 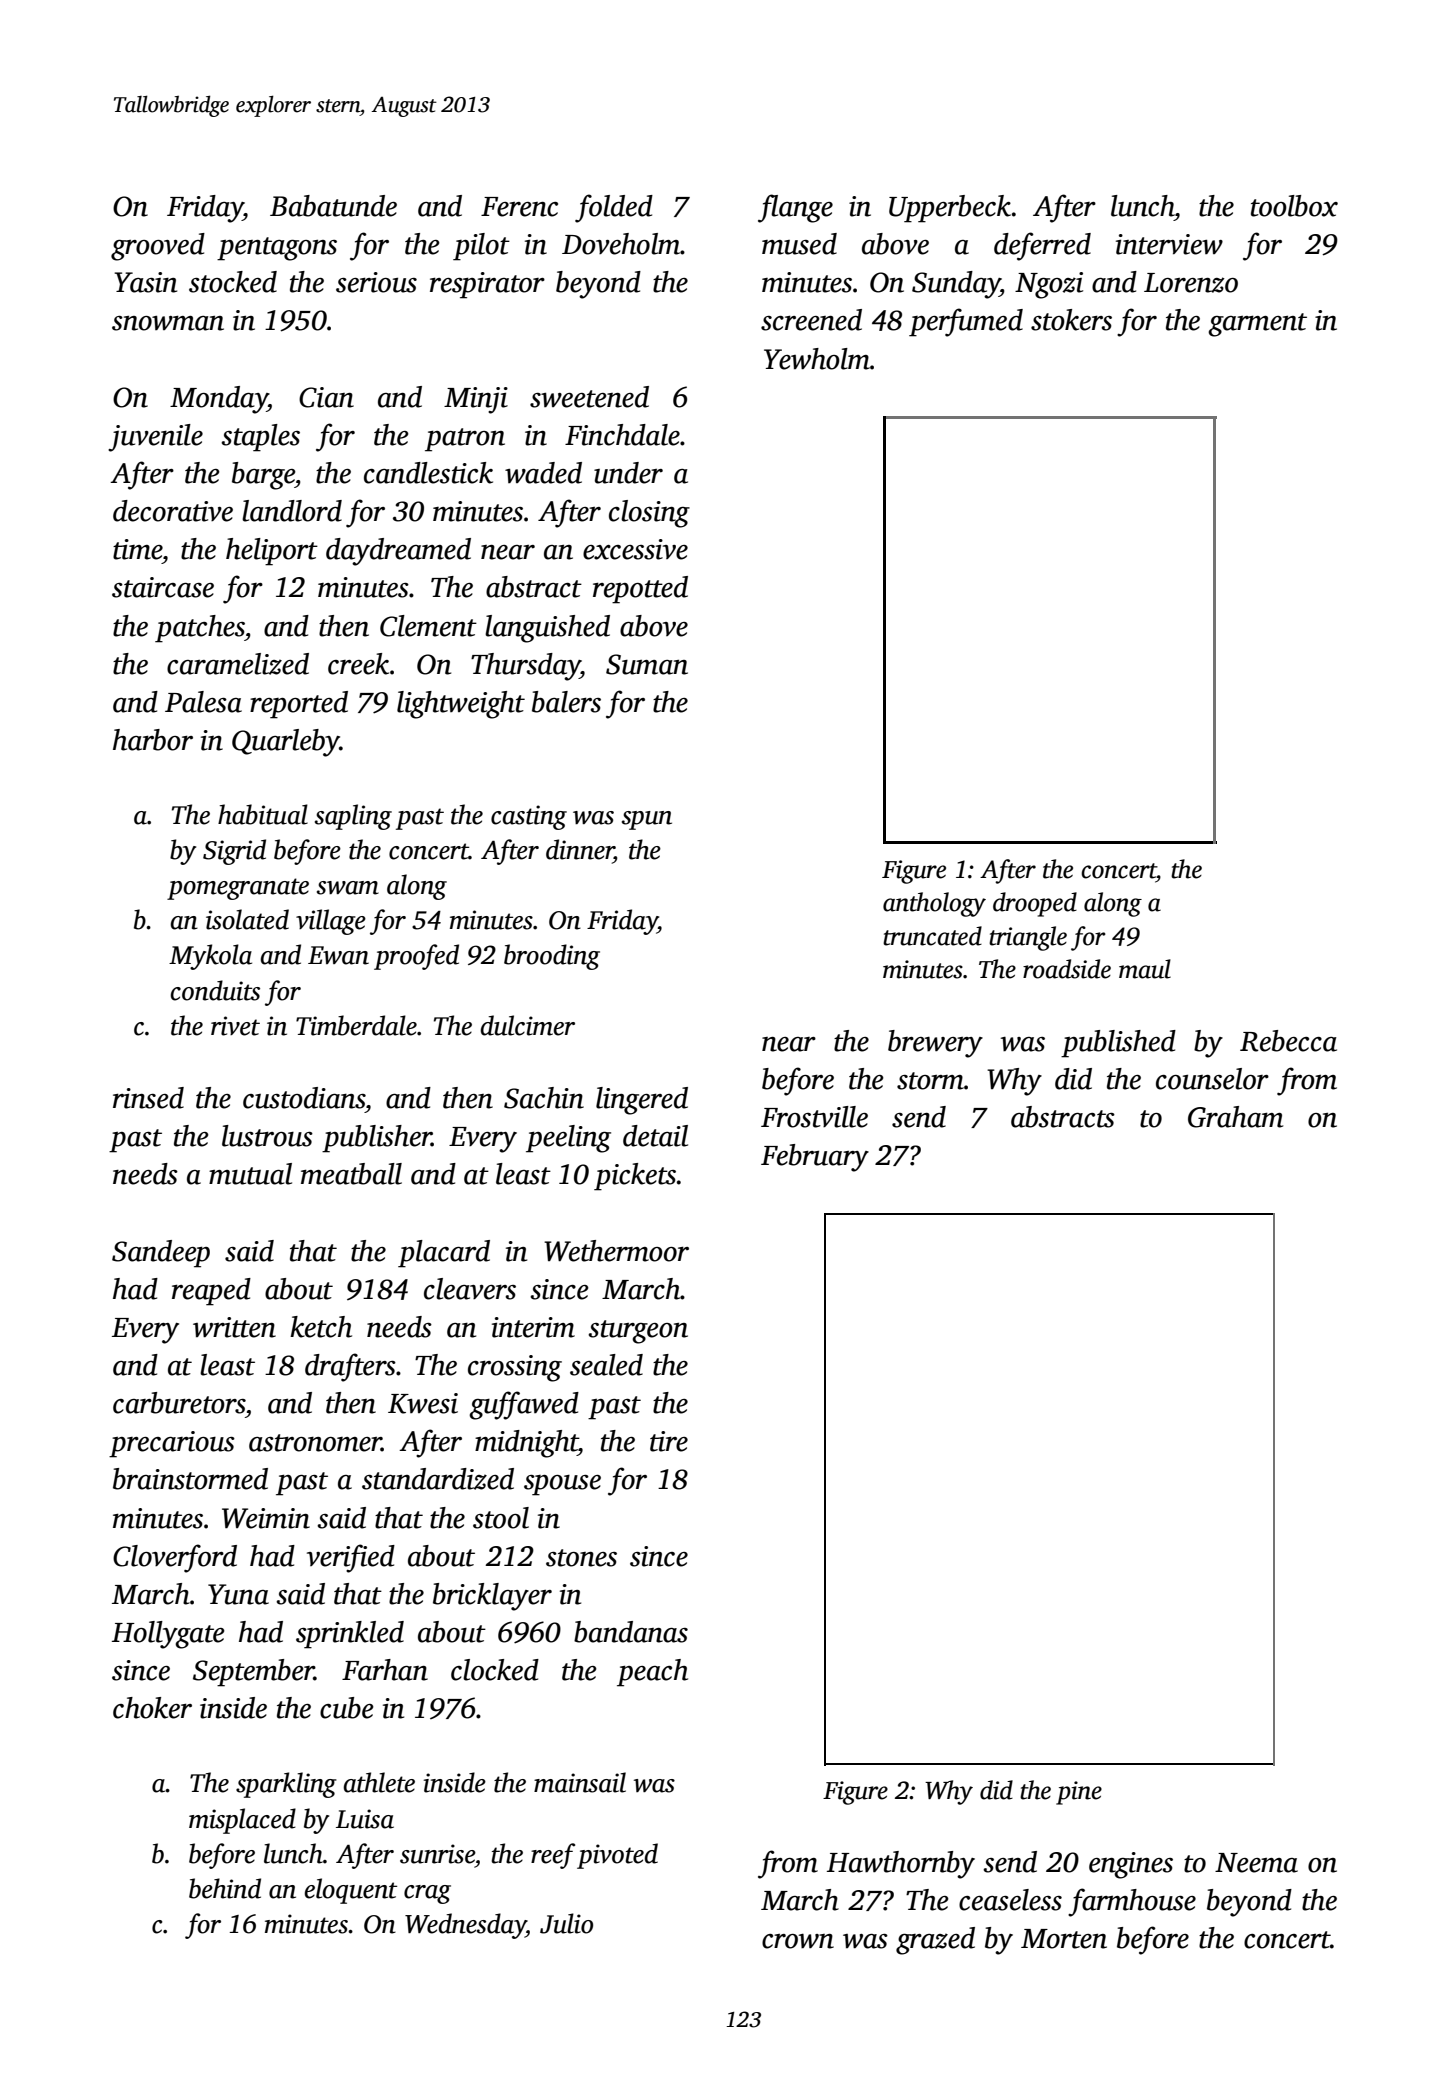 What do you see at coordinates (811, 320) in the page?
I see `screened` at bounding box center [811, 320].
